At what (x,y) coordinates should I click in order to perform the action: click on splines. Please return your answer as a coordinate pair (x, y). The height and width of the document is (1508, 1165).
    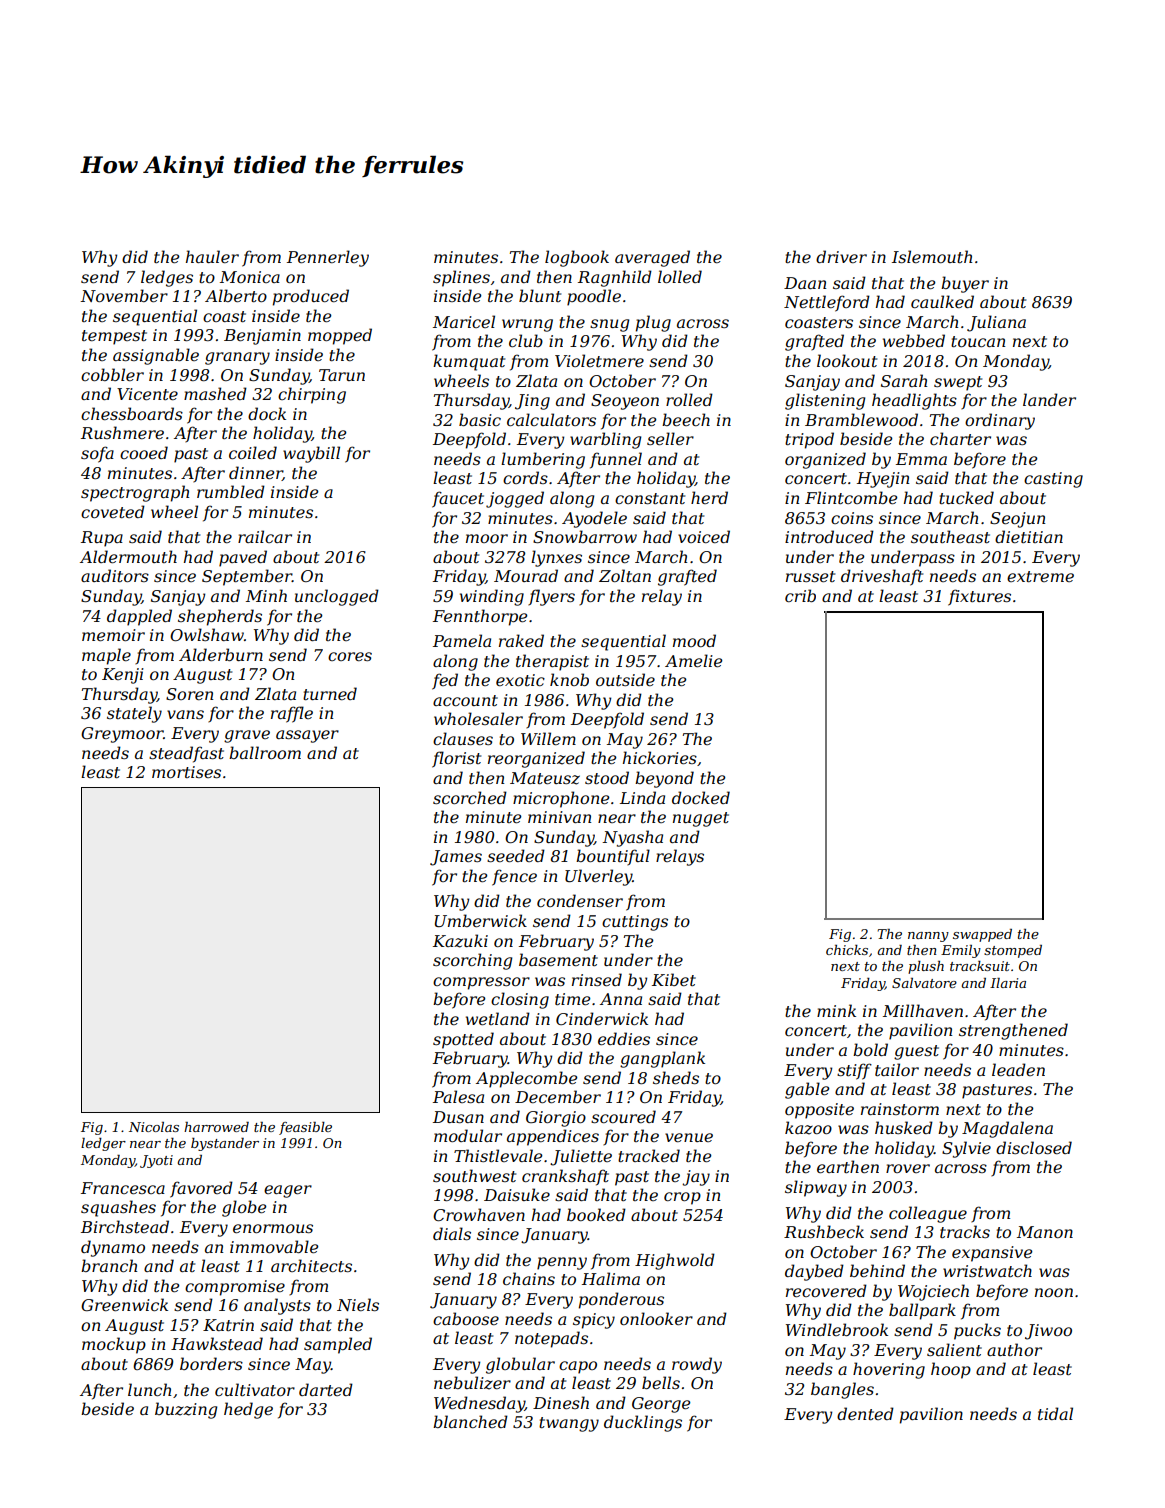
    Looking at the image, I should click on (461, 278).
